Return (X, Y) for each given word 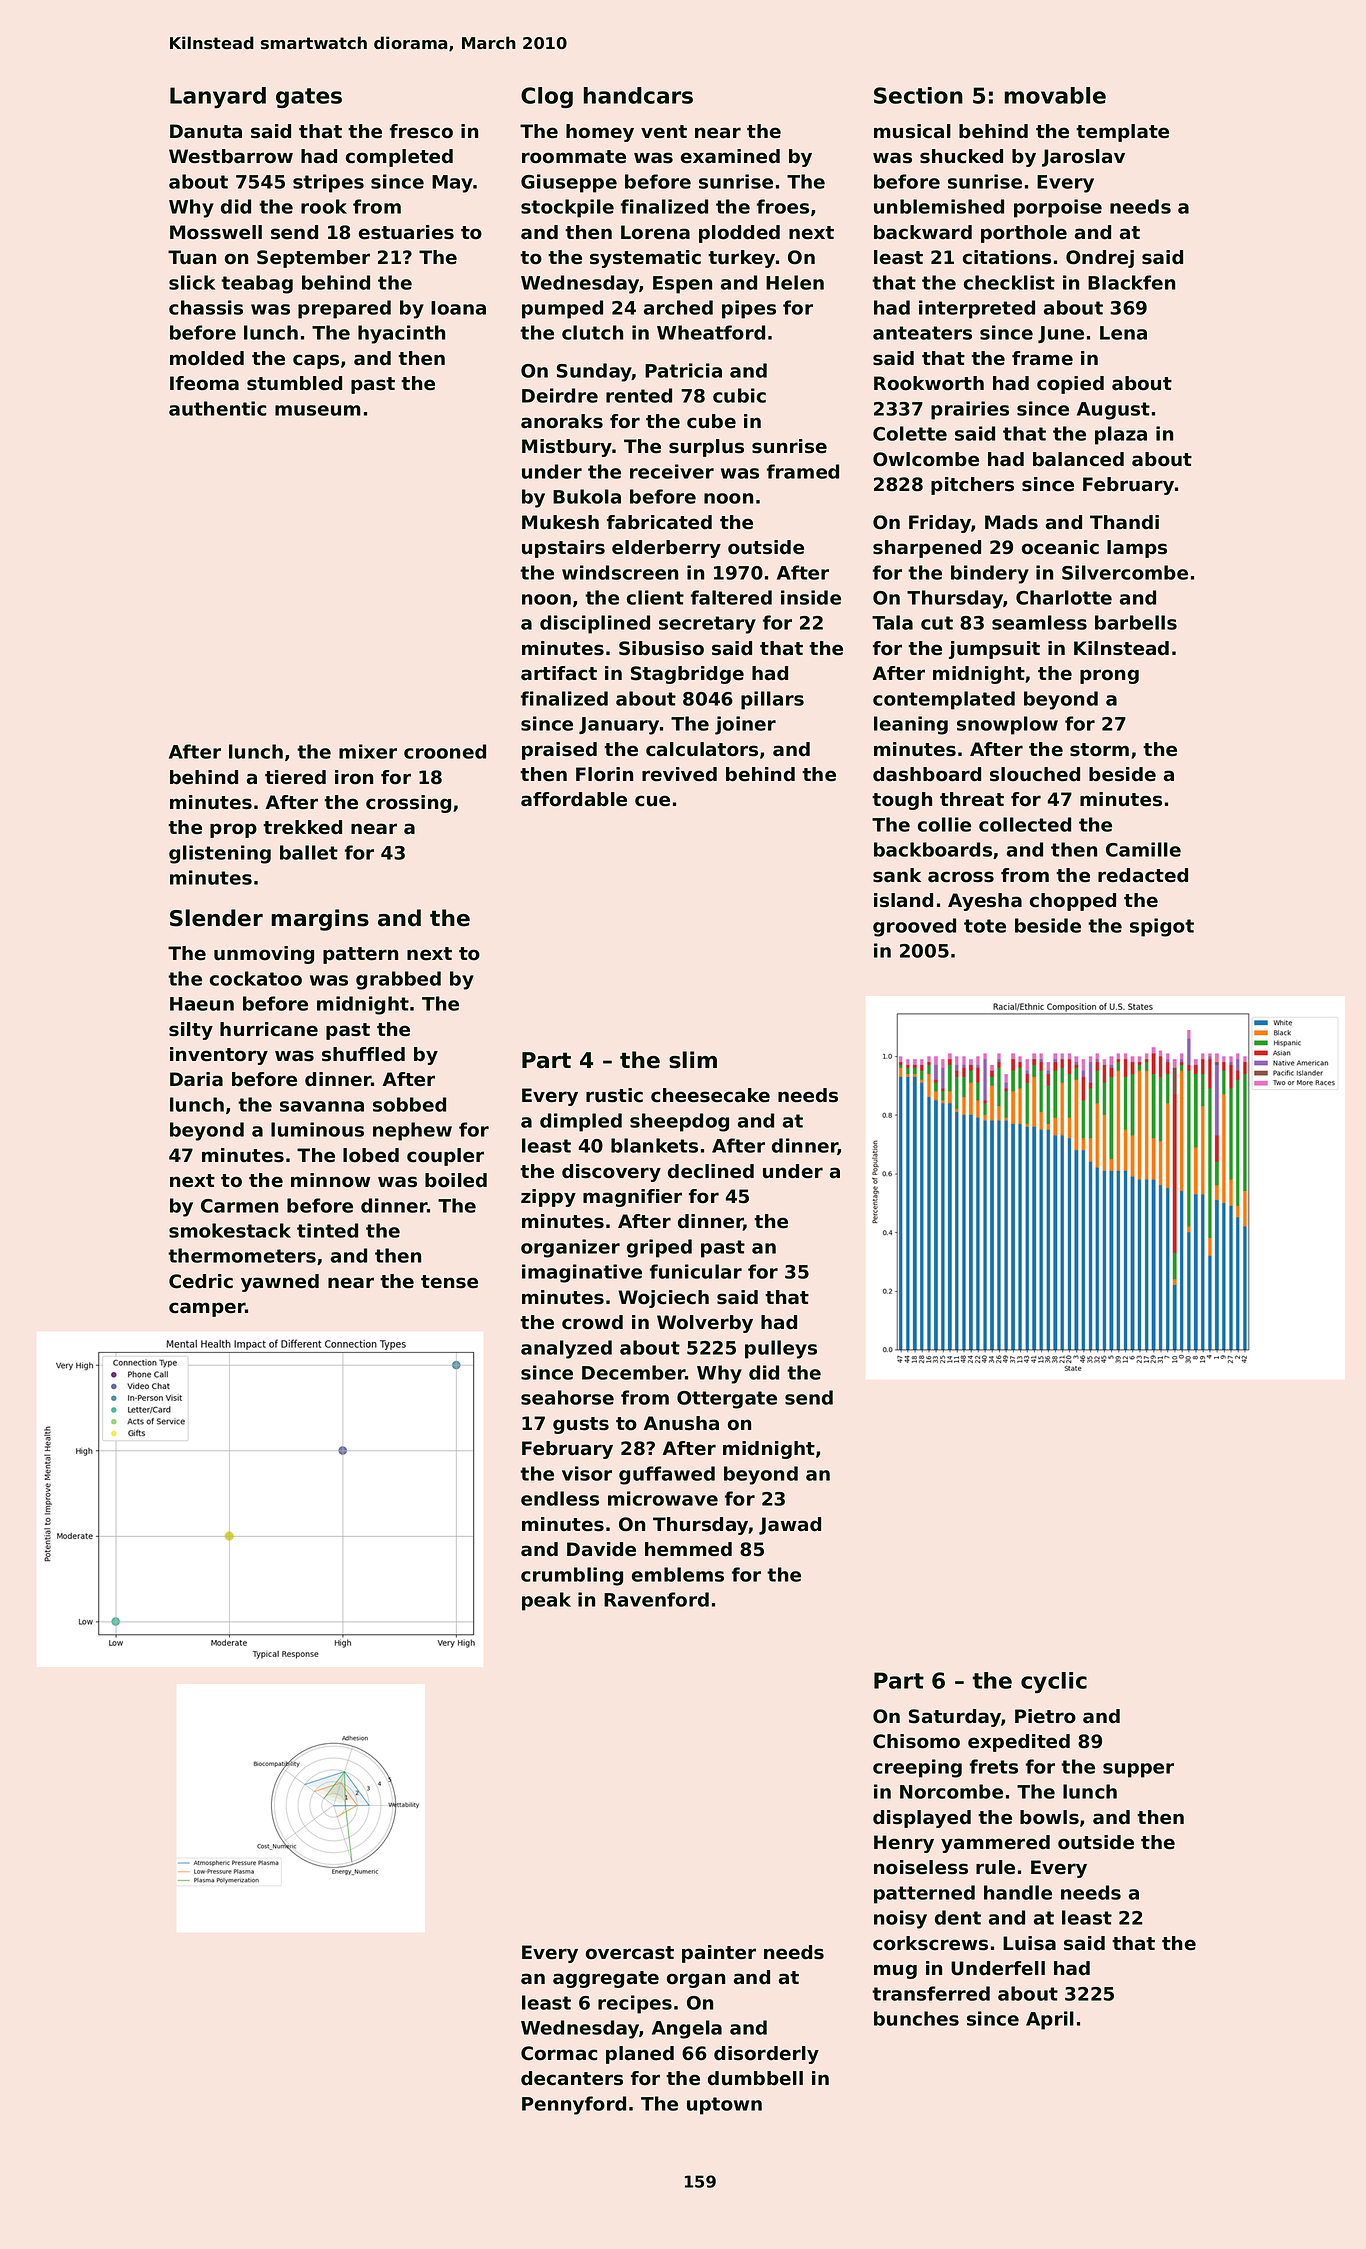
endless (560, 1498)
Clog (547, 97)
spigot (1162, 927)
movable (1055, 95)
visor (587, 1473)
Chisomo (916, 1741)
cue (652, 801)
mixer (368, 751)
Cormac (559, 2053)
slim (693, 1060)
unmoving (264, 955)
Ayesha (985, 902)
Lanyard (218, 97)
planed (640, 2055)
